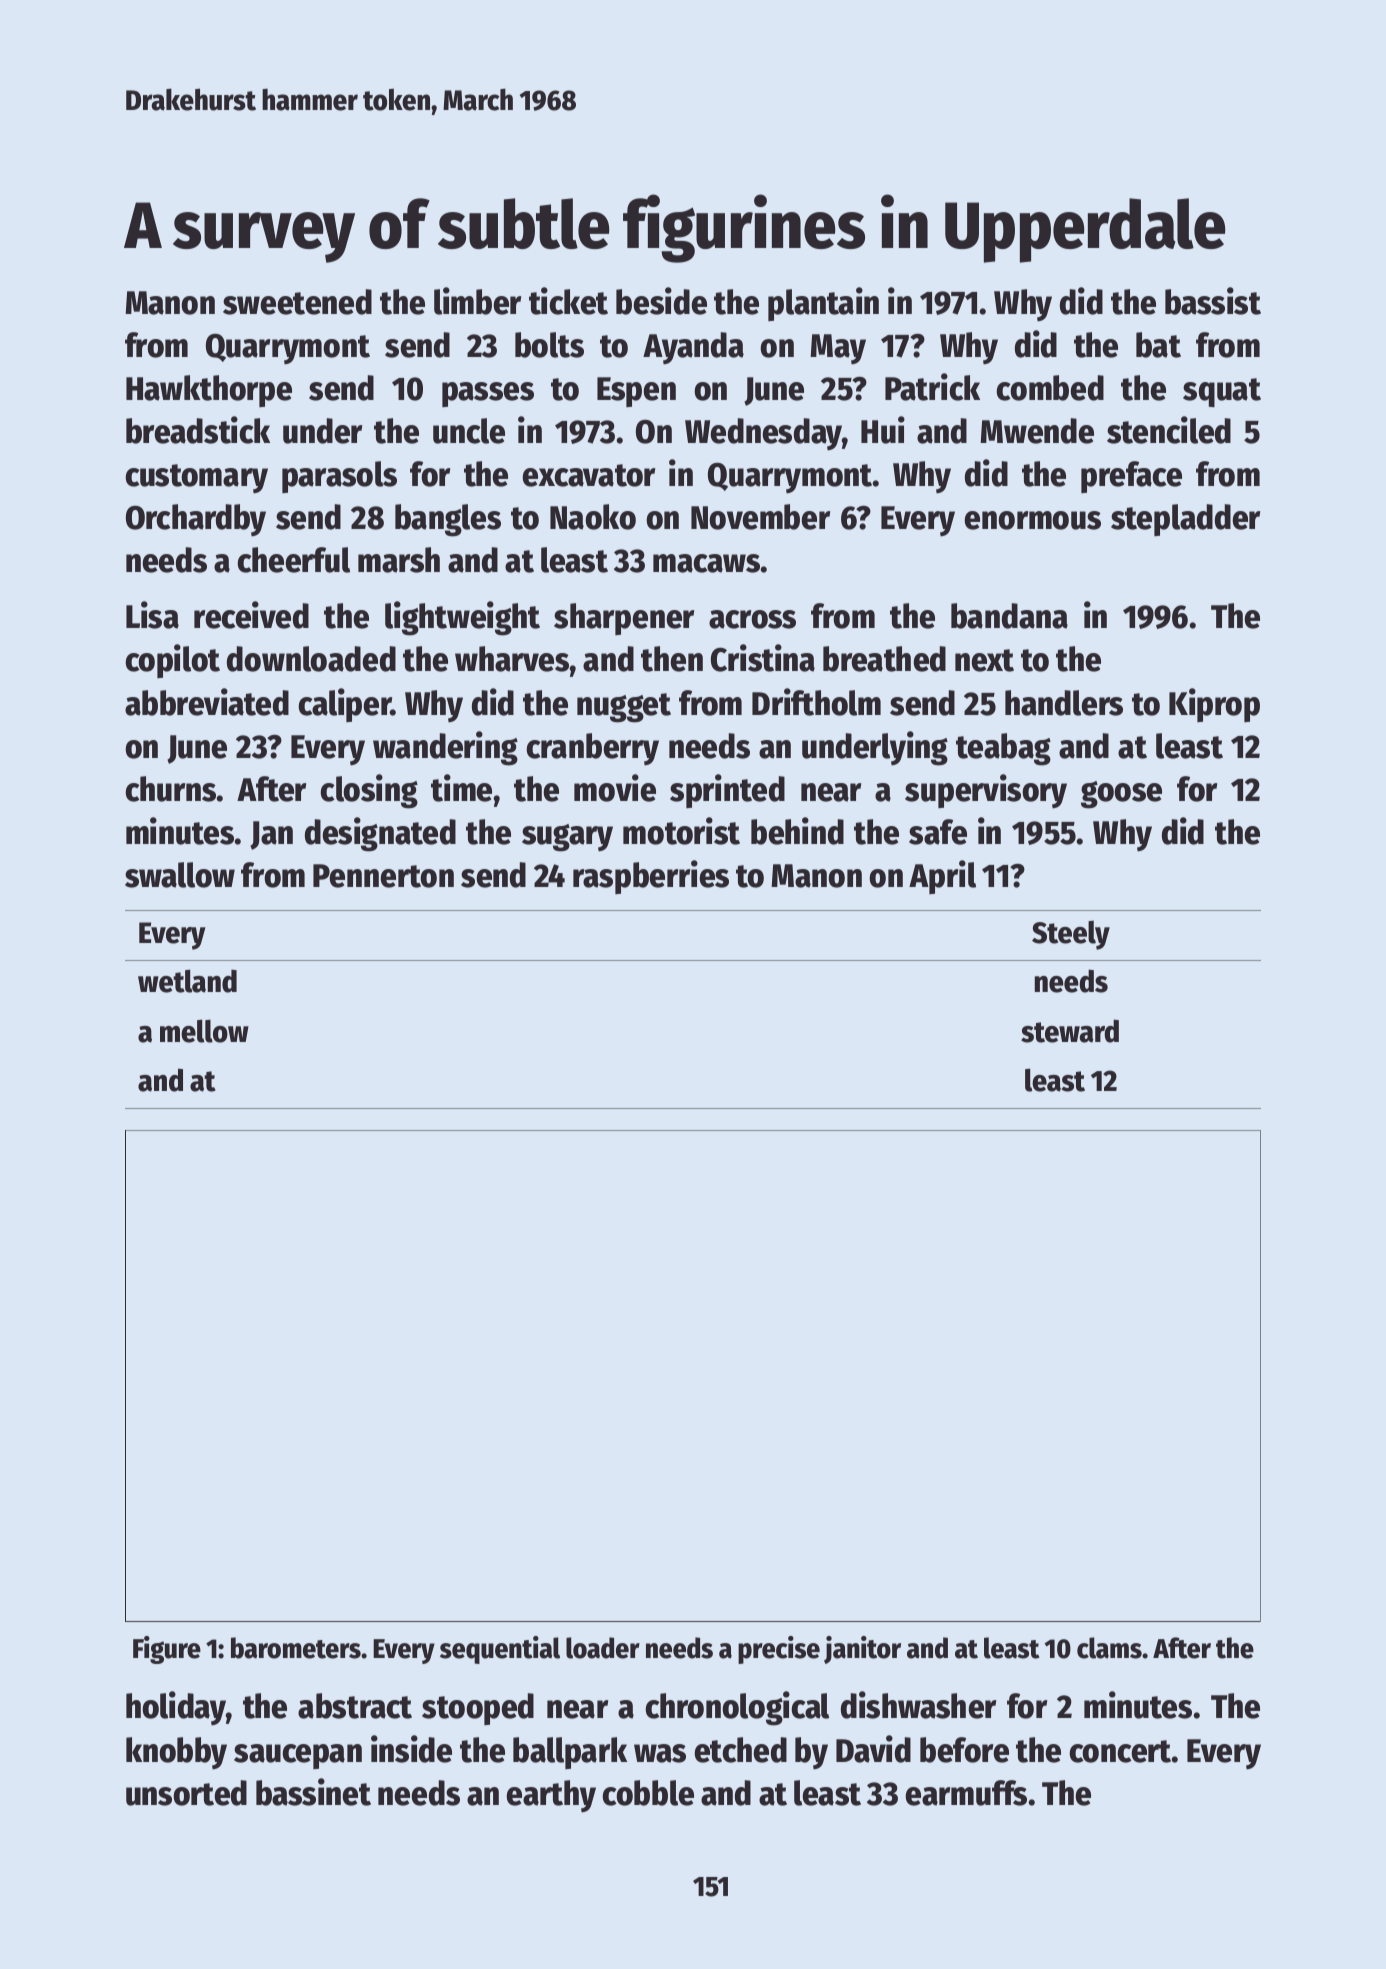  I want to click on mellow, so click(204, 1031).
